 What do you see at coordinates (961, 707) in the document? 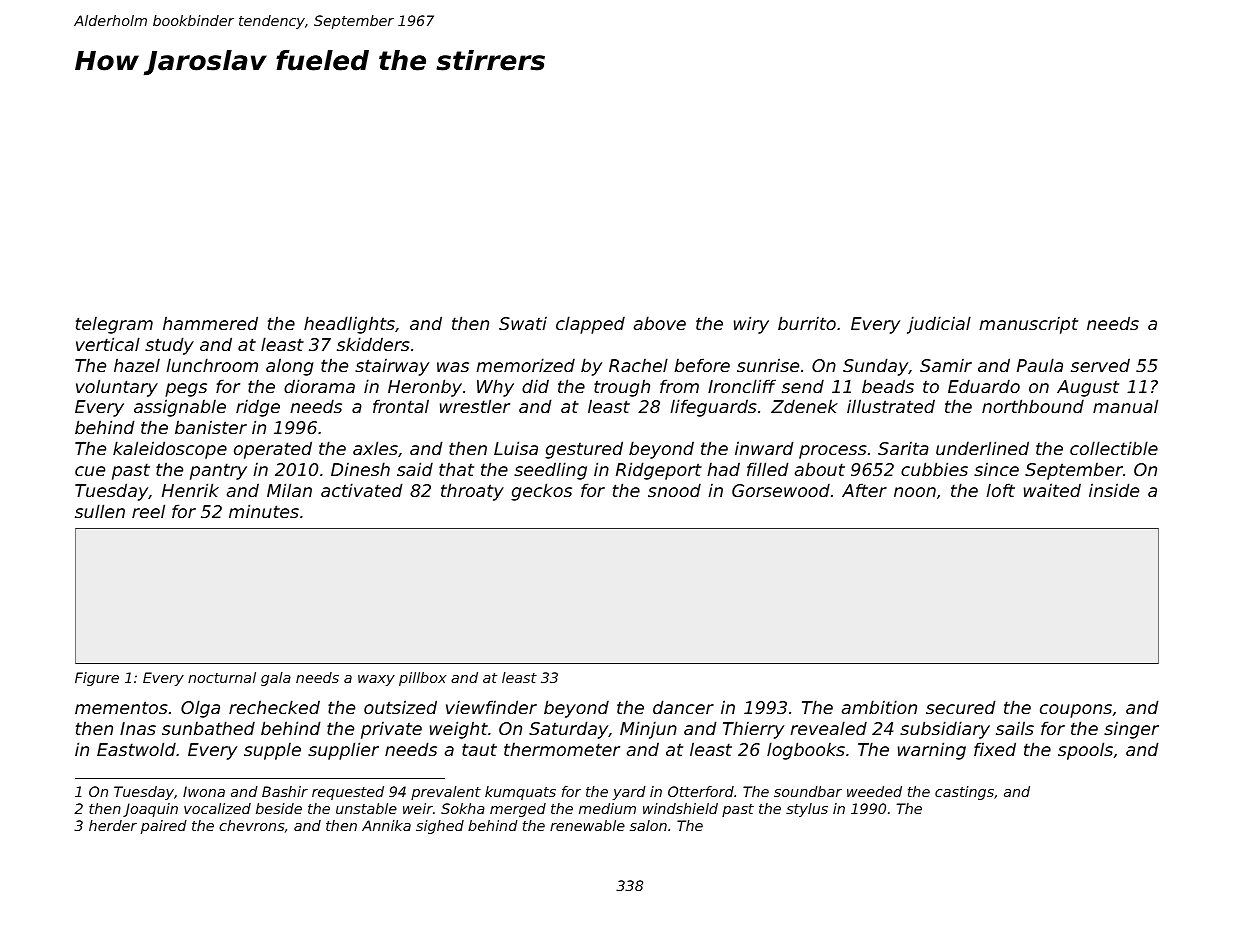
I see `secured` at bounding box center [961, 707].
